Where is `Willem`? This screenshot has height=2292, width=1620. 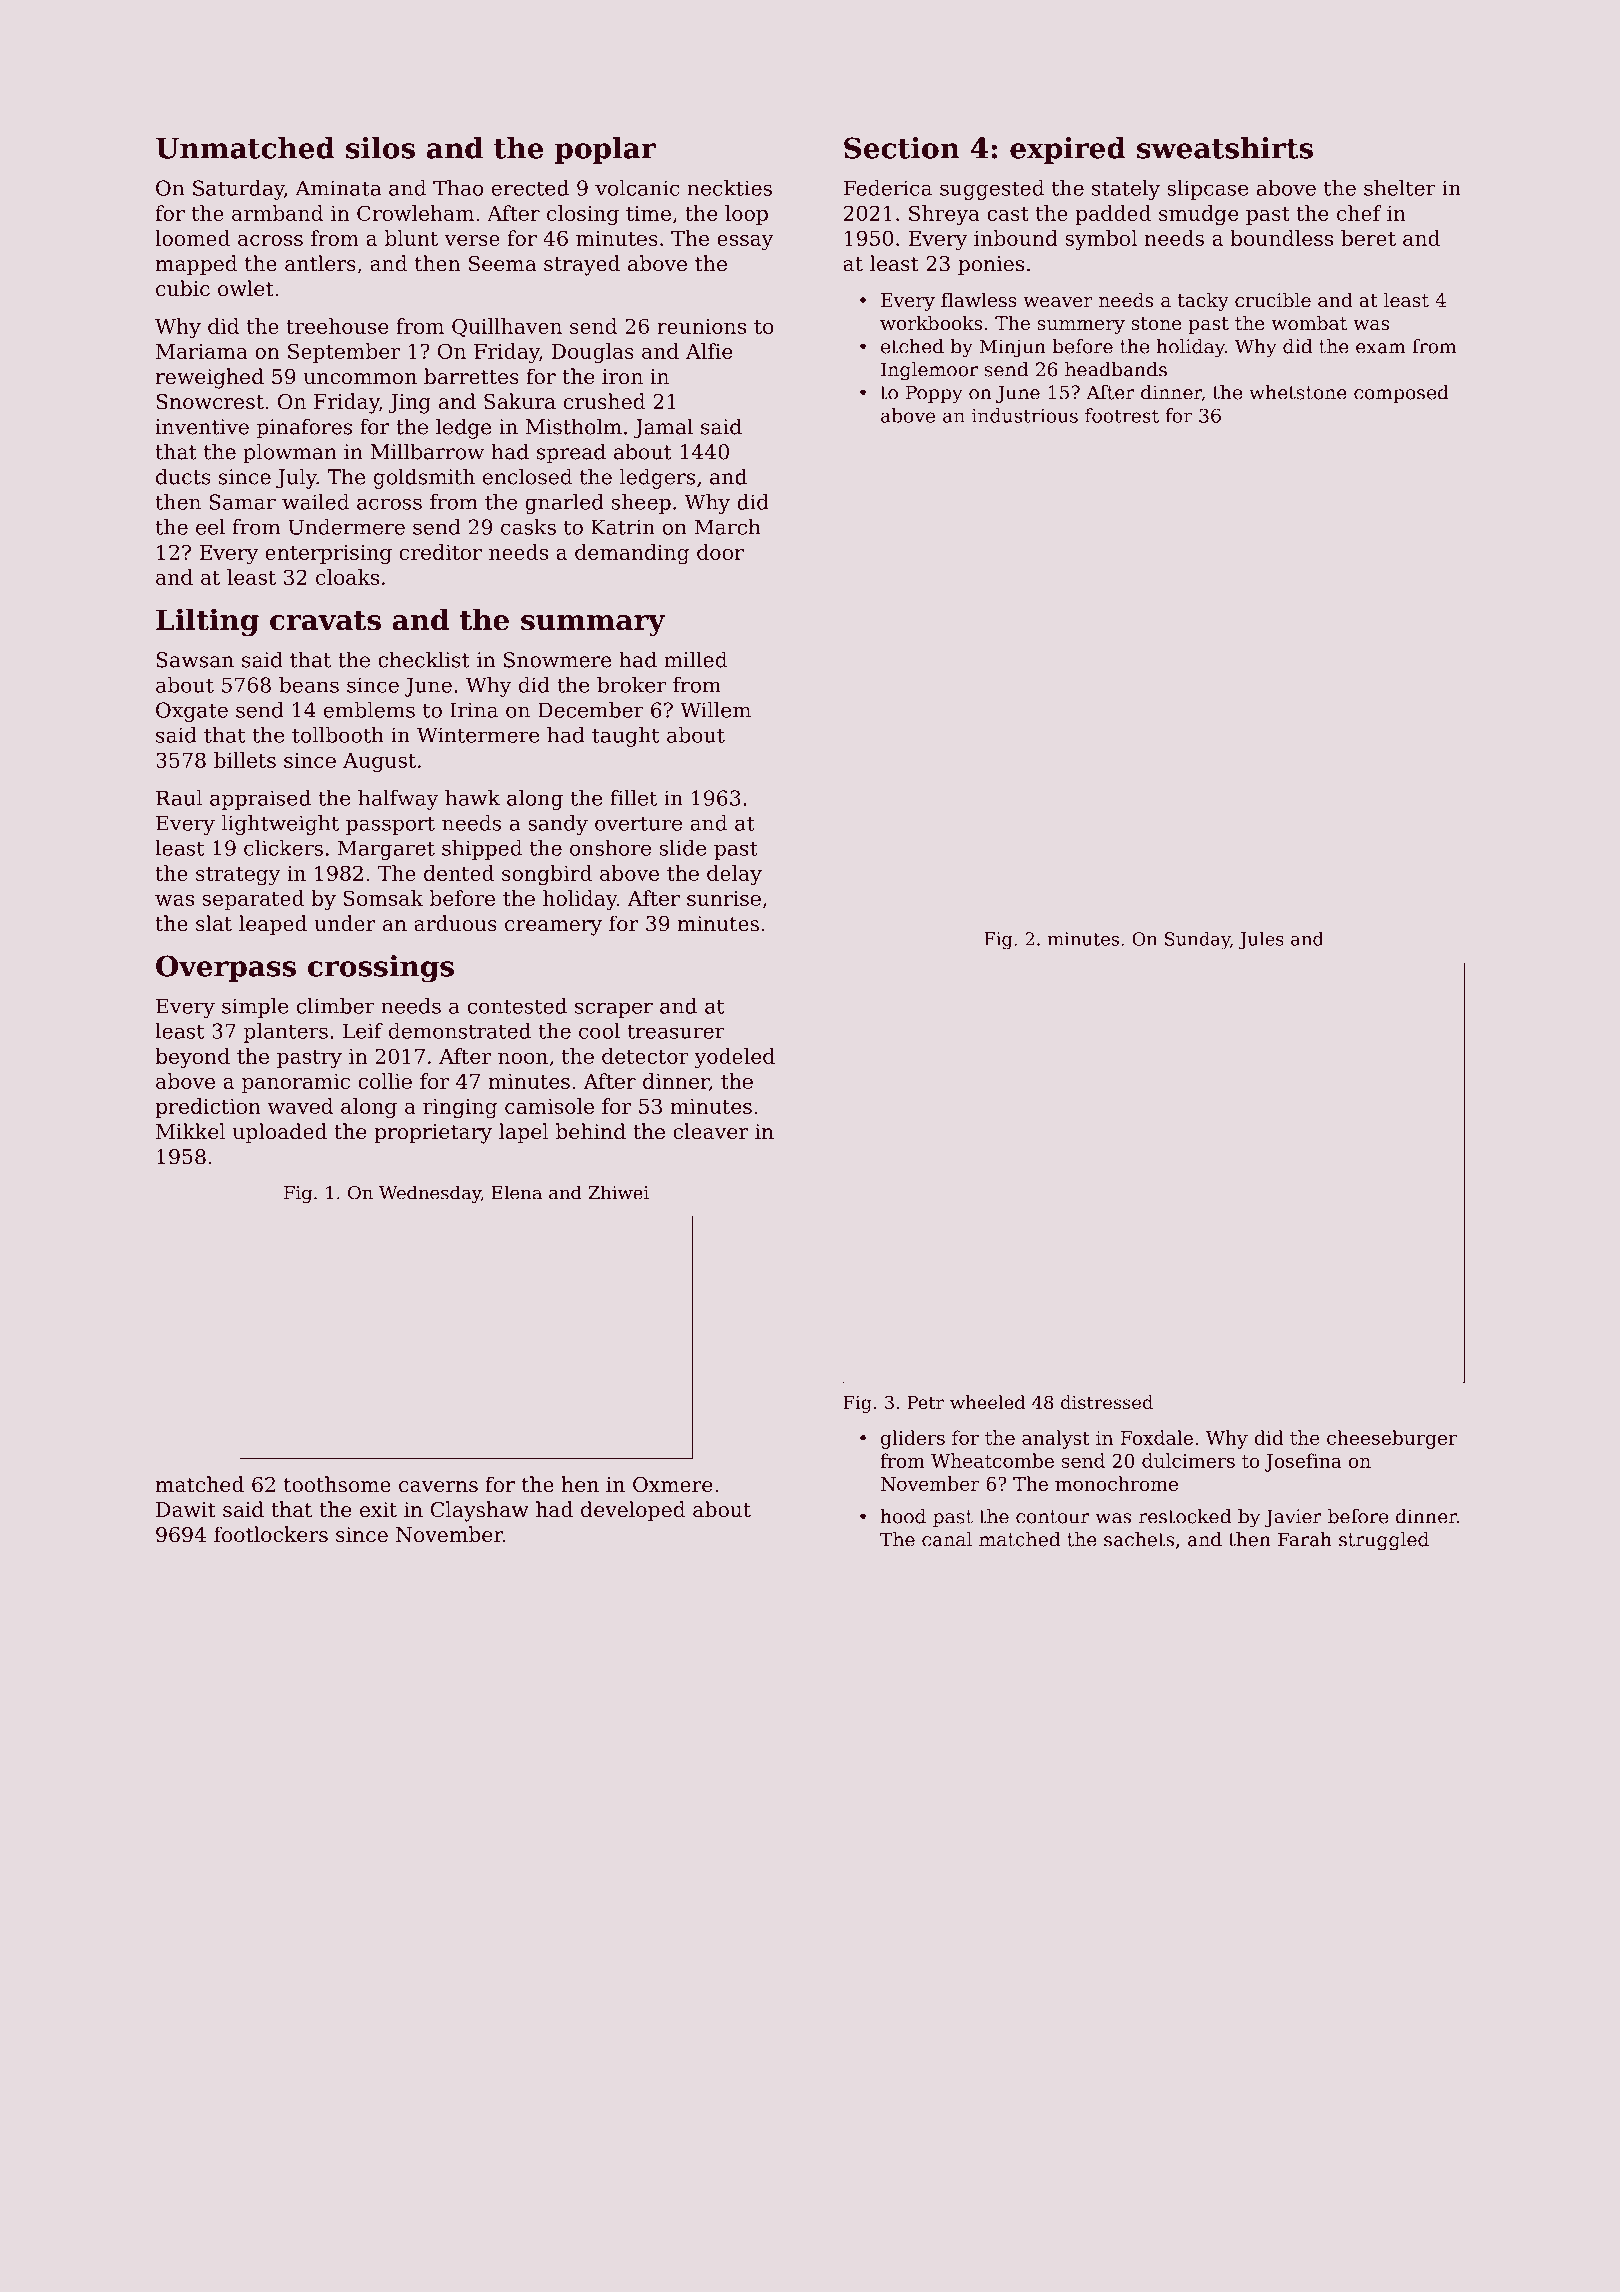
Willem is located at coordinates (715, 710).
